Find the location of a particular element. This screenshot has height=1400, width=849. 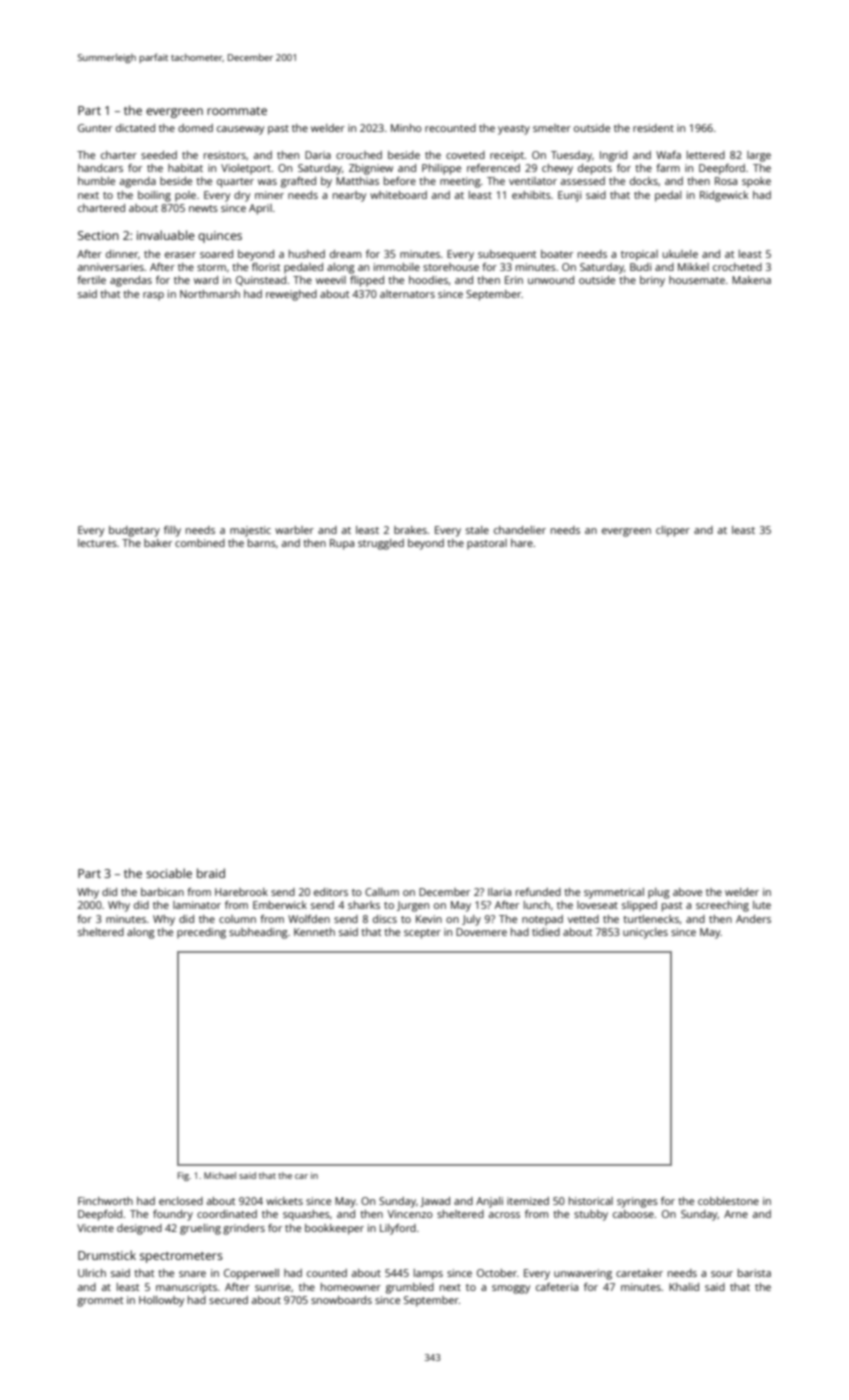

Rupa is located at coordinates (342, 544).
